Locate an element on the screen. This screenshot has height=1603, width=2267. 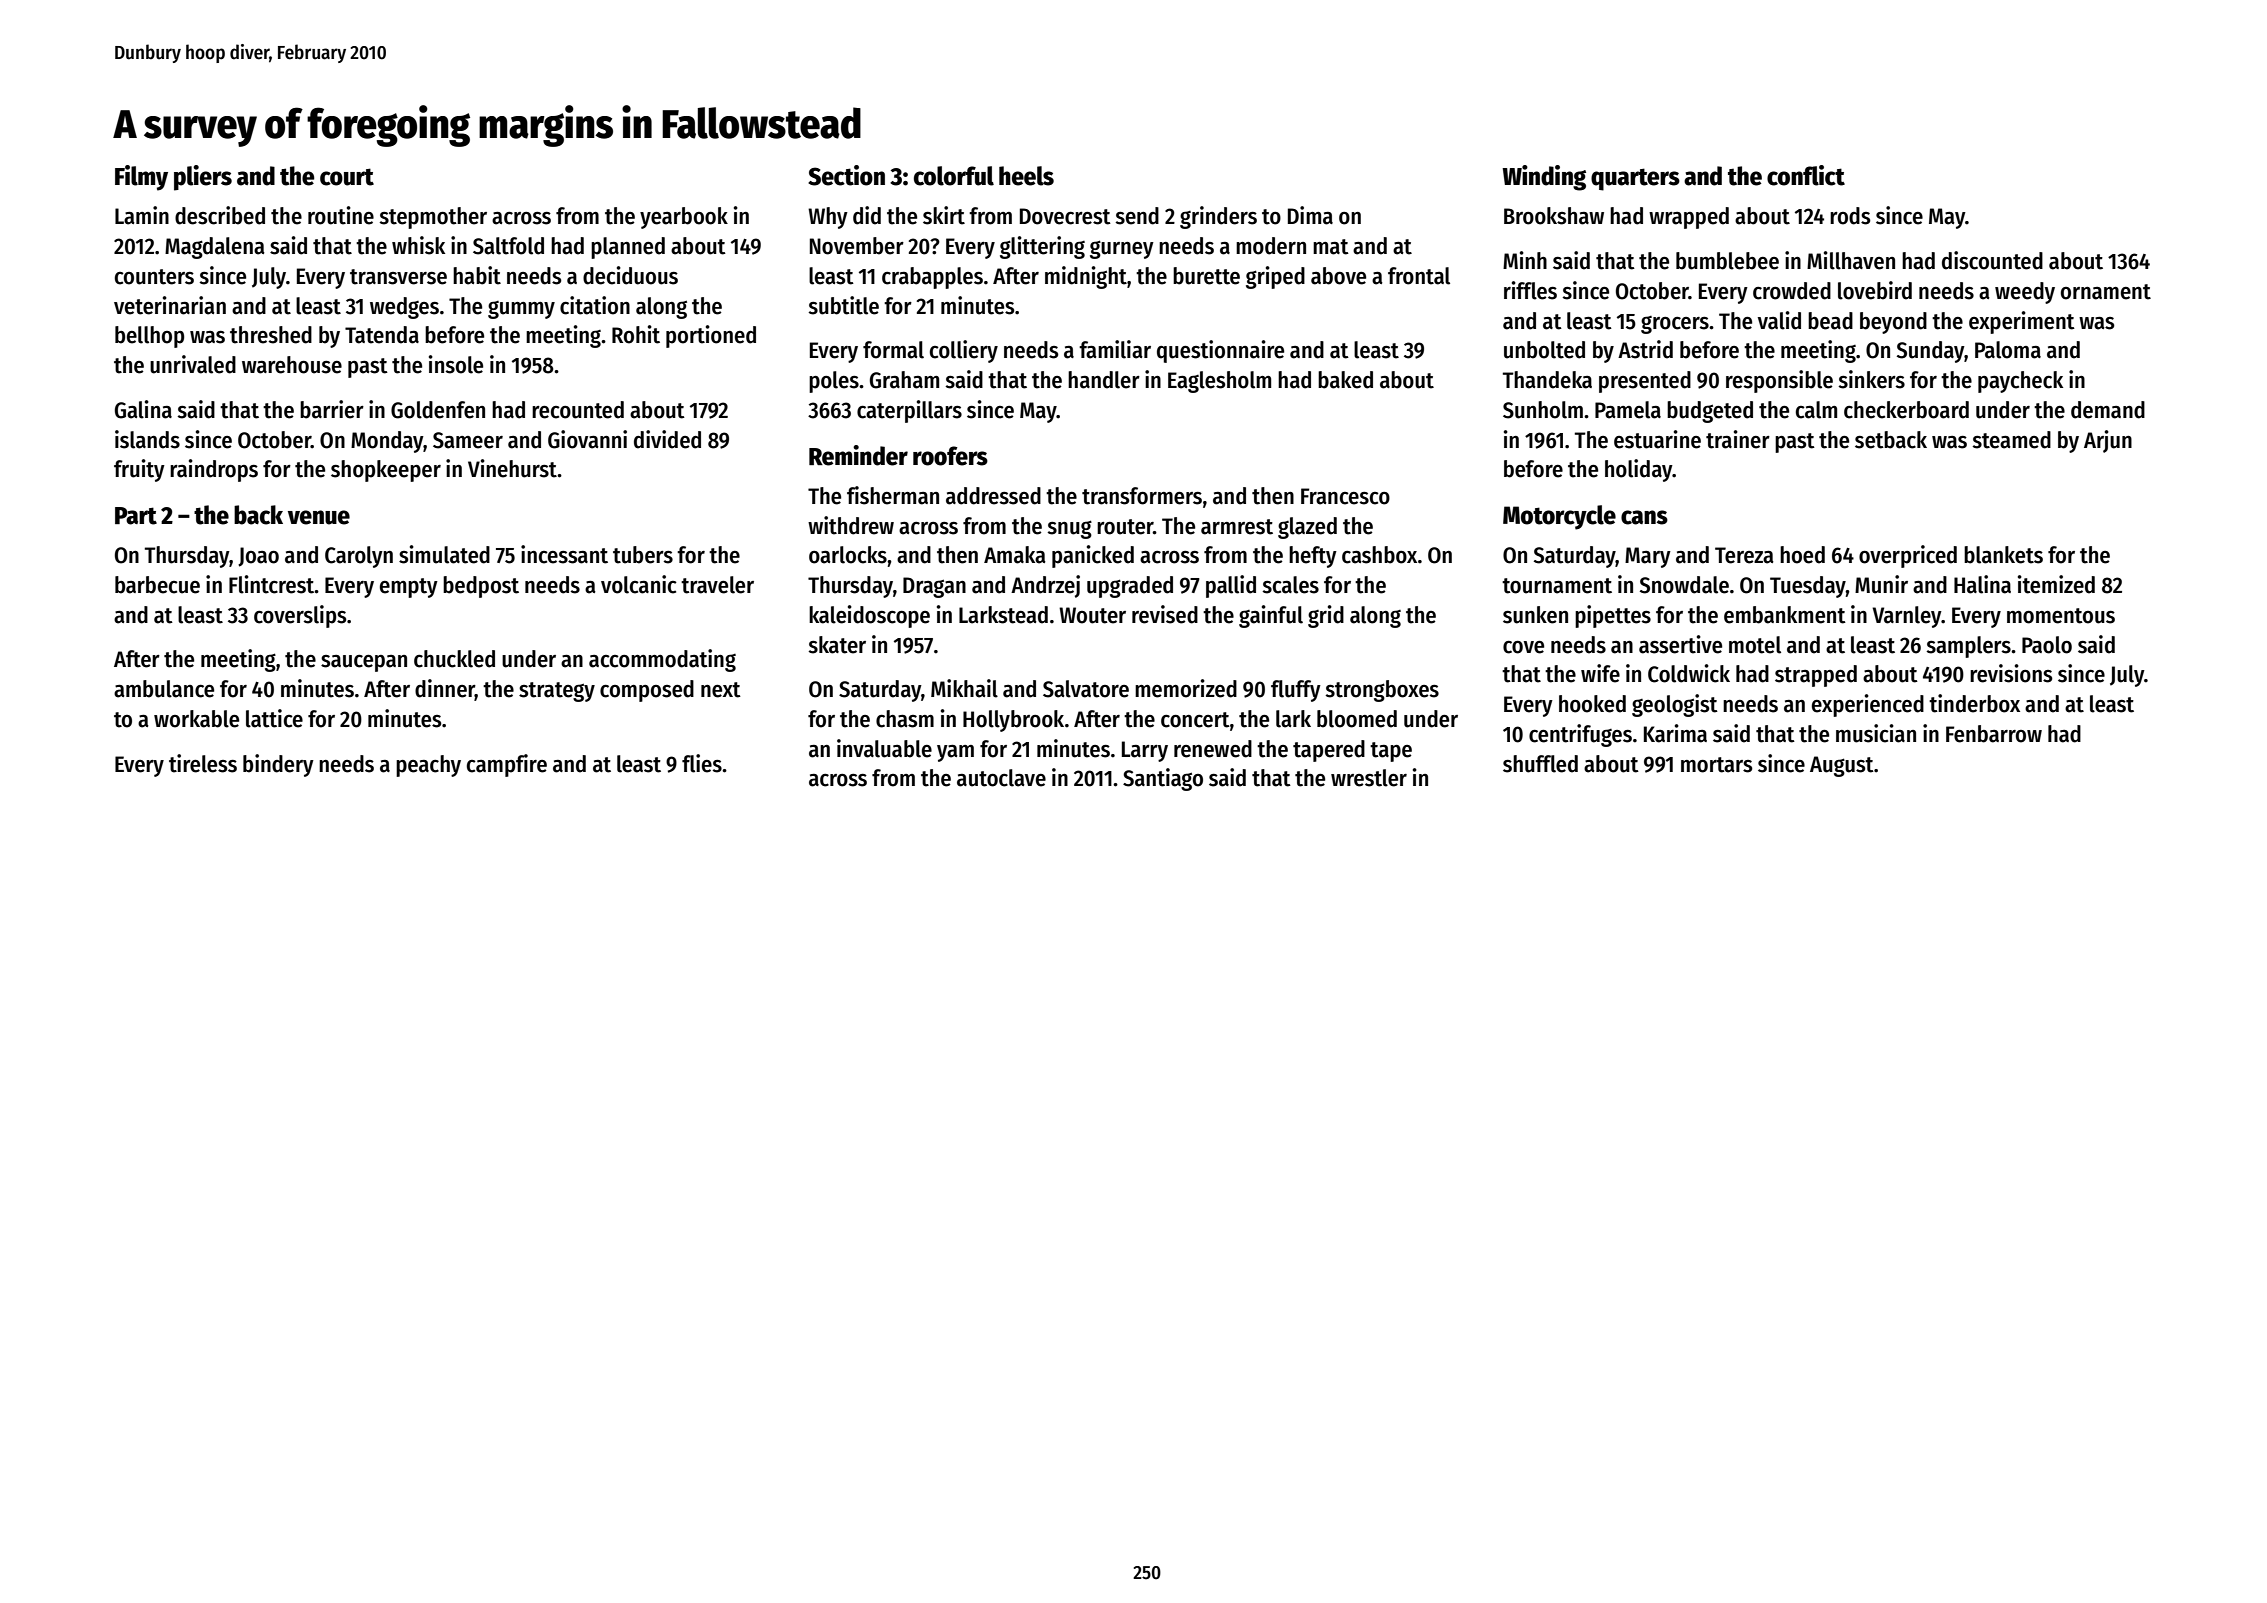
blankets is located at coordinates (2003, 555).
